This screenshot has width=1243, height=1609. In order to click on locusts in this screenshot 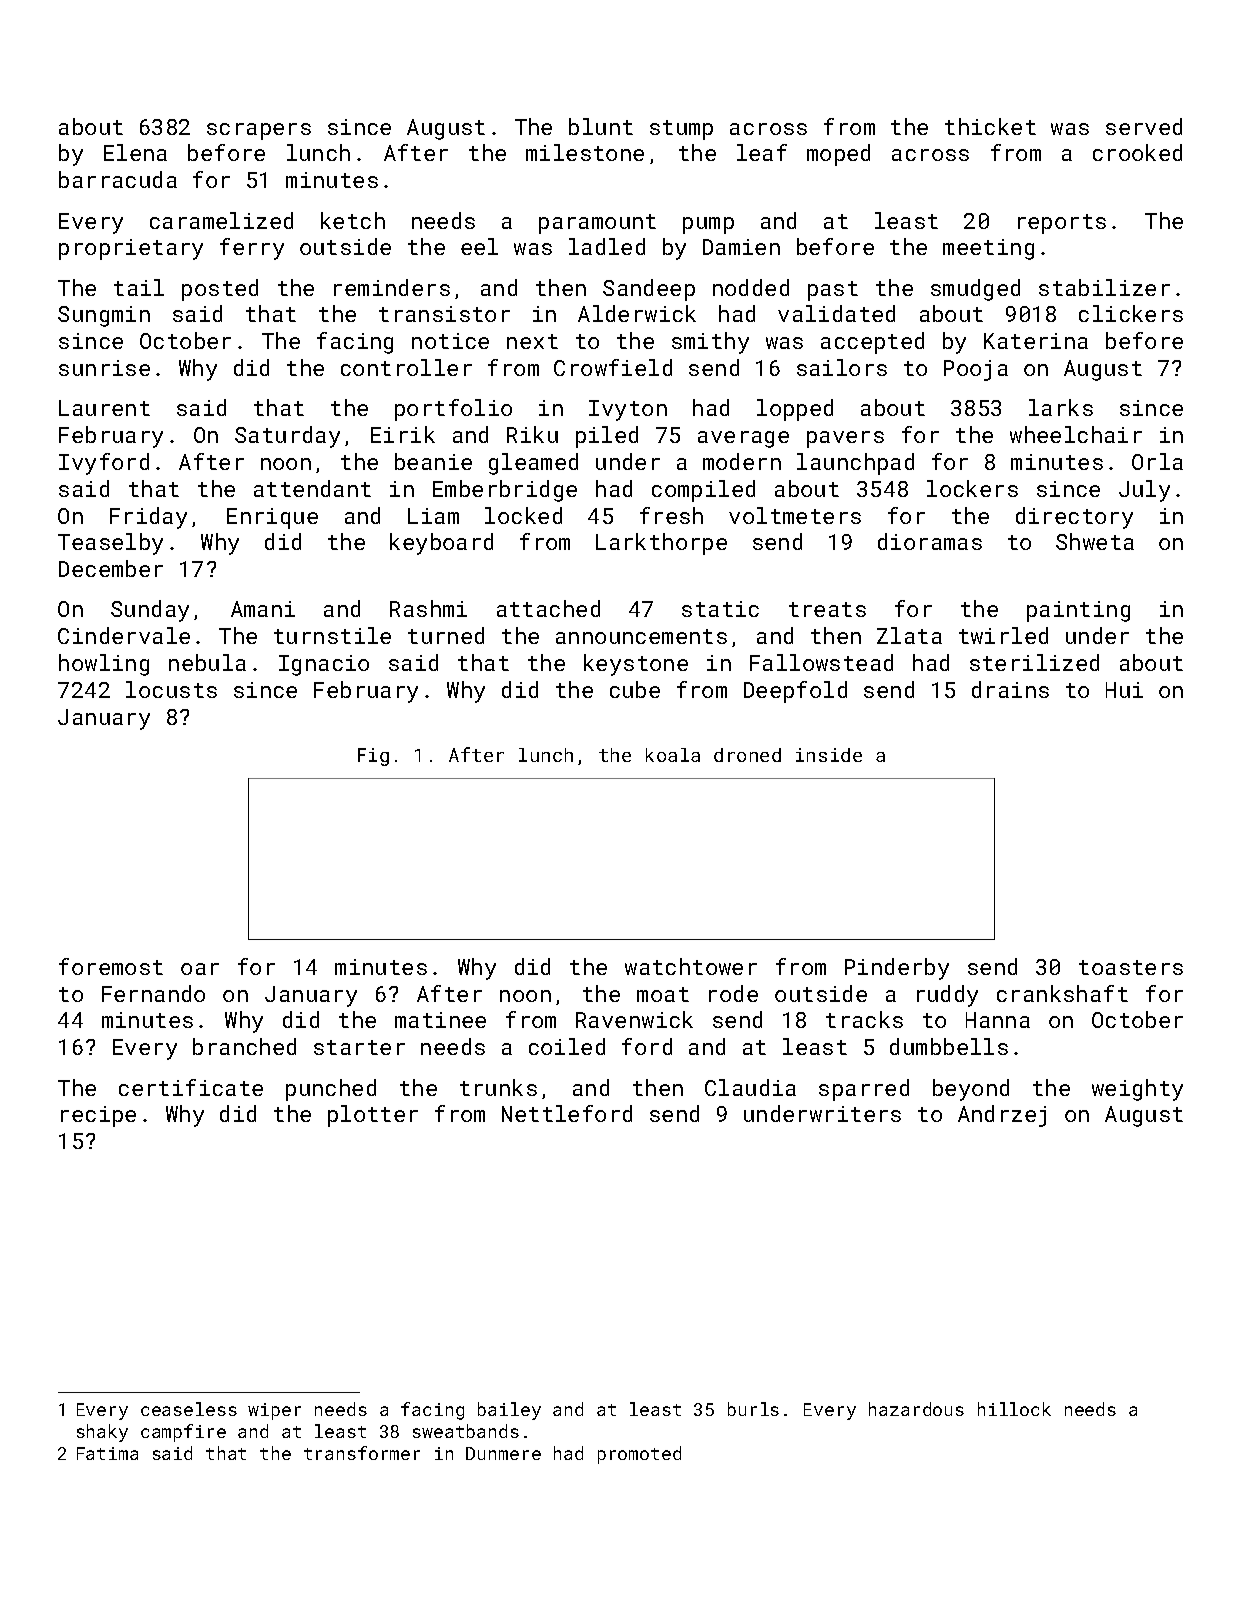, I will do `click(171, 689)`.
